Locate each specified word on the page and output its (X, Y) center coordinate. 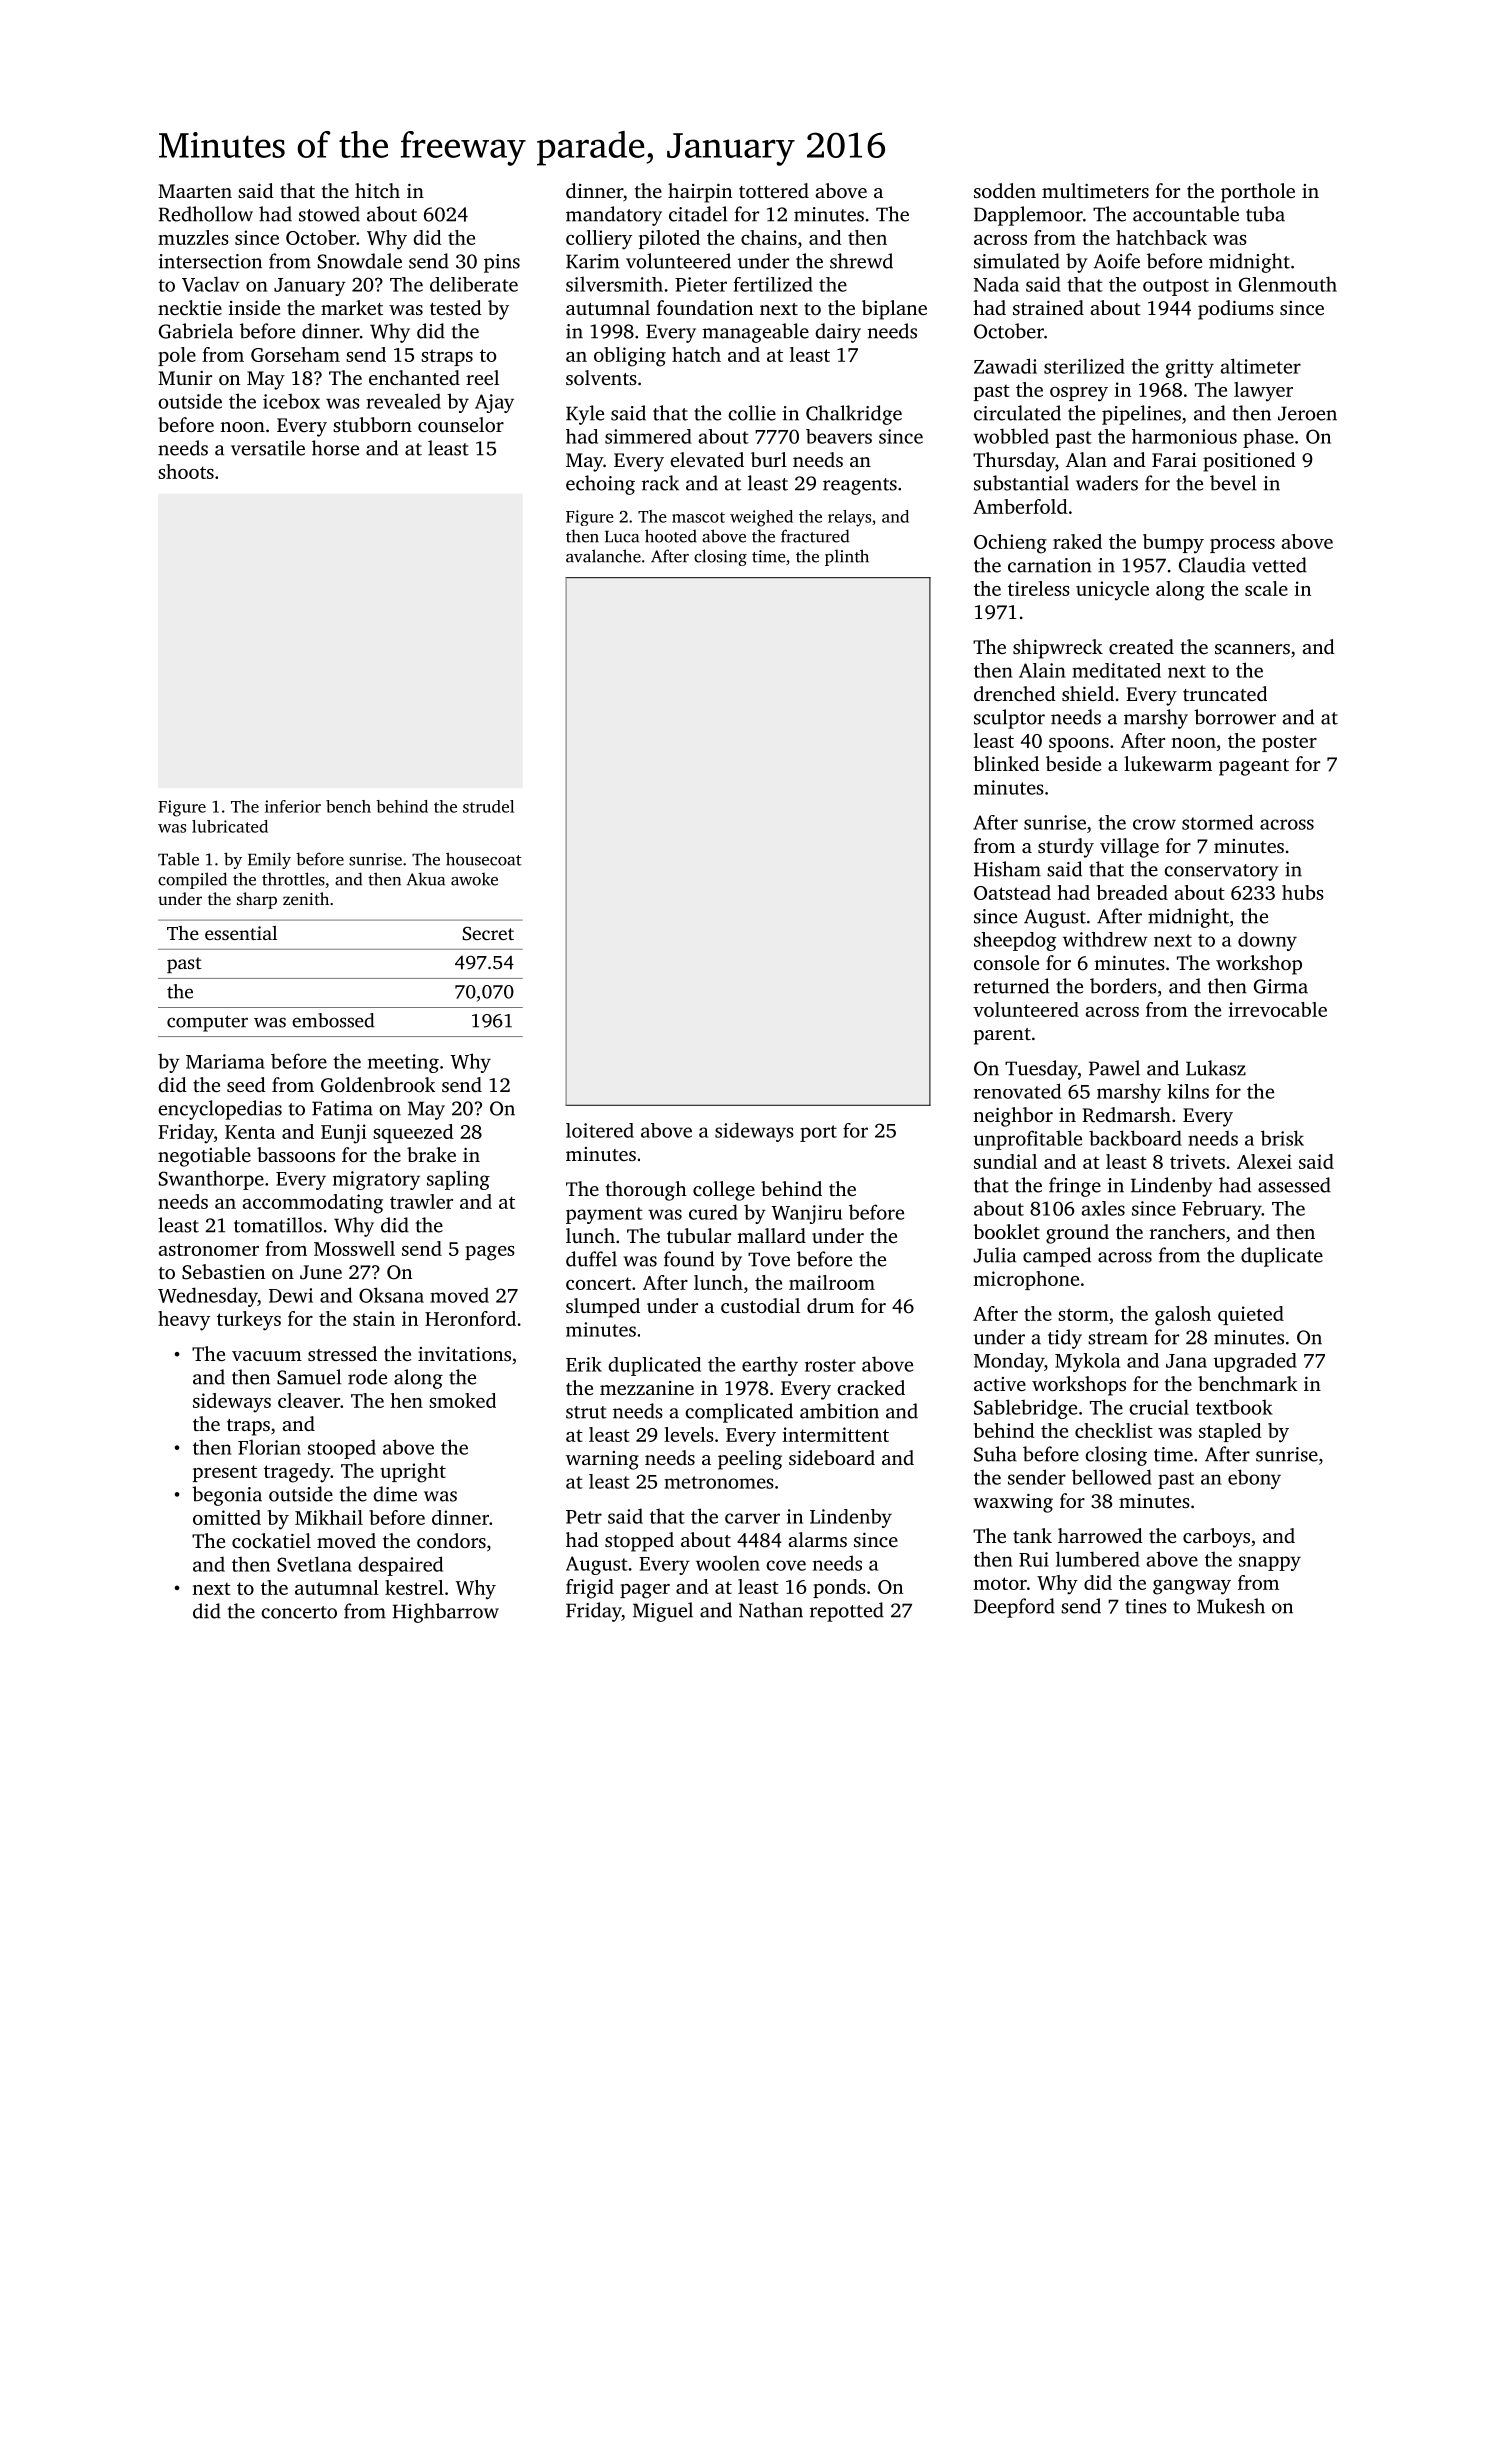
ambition (839, 1411)
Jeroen (1307, 413)
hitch (377, 190)
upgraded (1255, 1362)
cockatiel (271, 1540)
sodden (1005, 190)
